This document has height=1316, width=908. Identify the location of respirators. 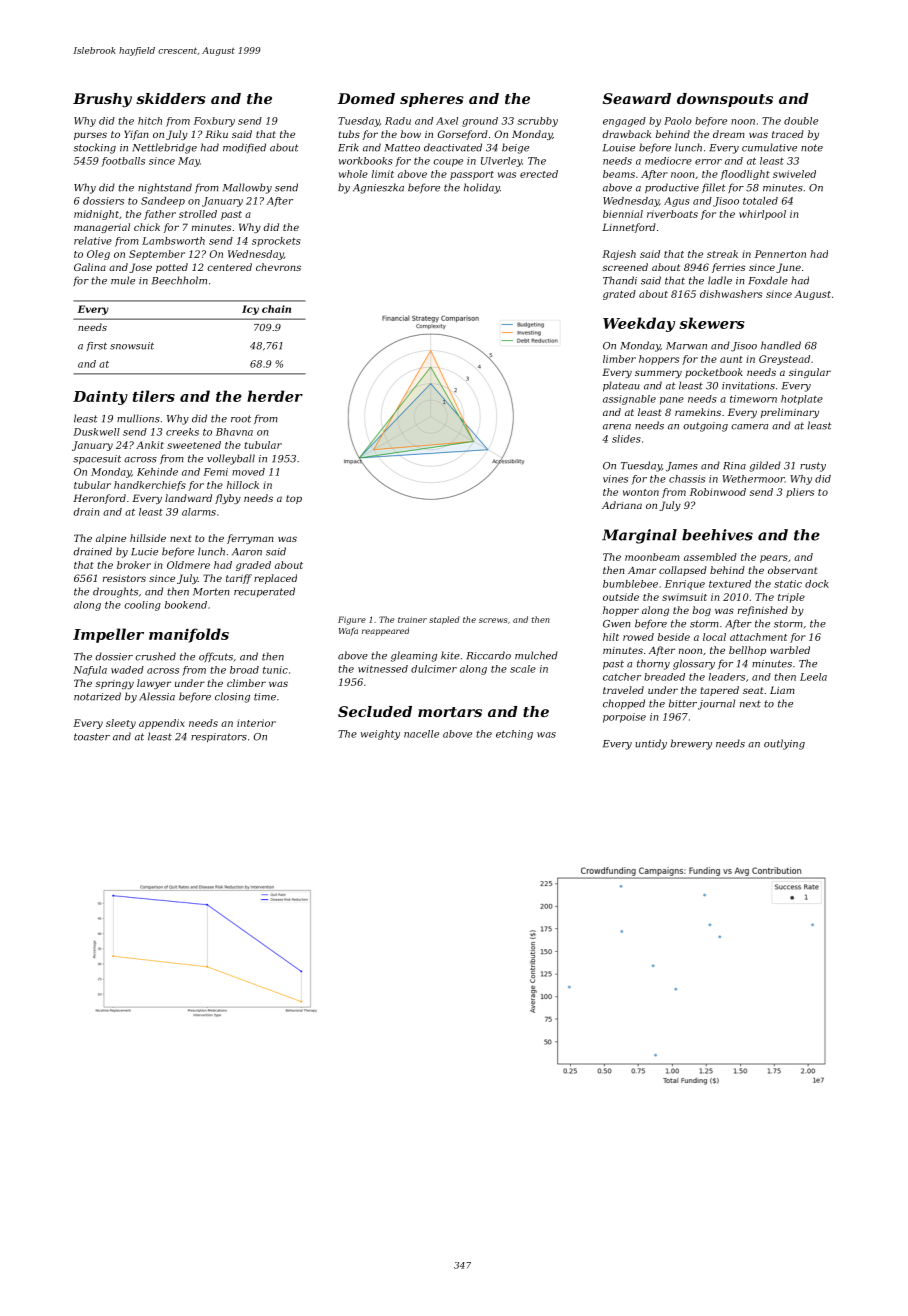
(219, 738).
